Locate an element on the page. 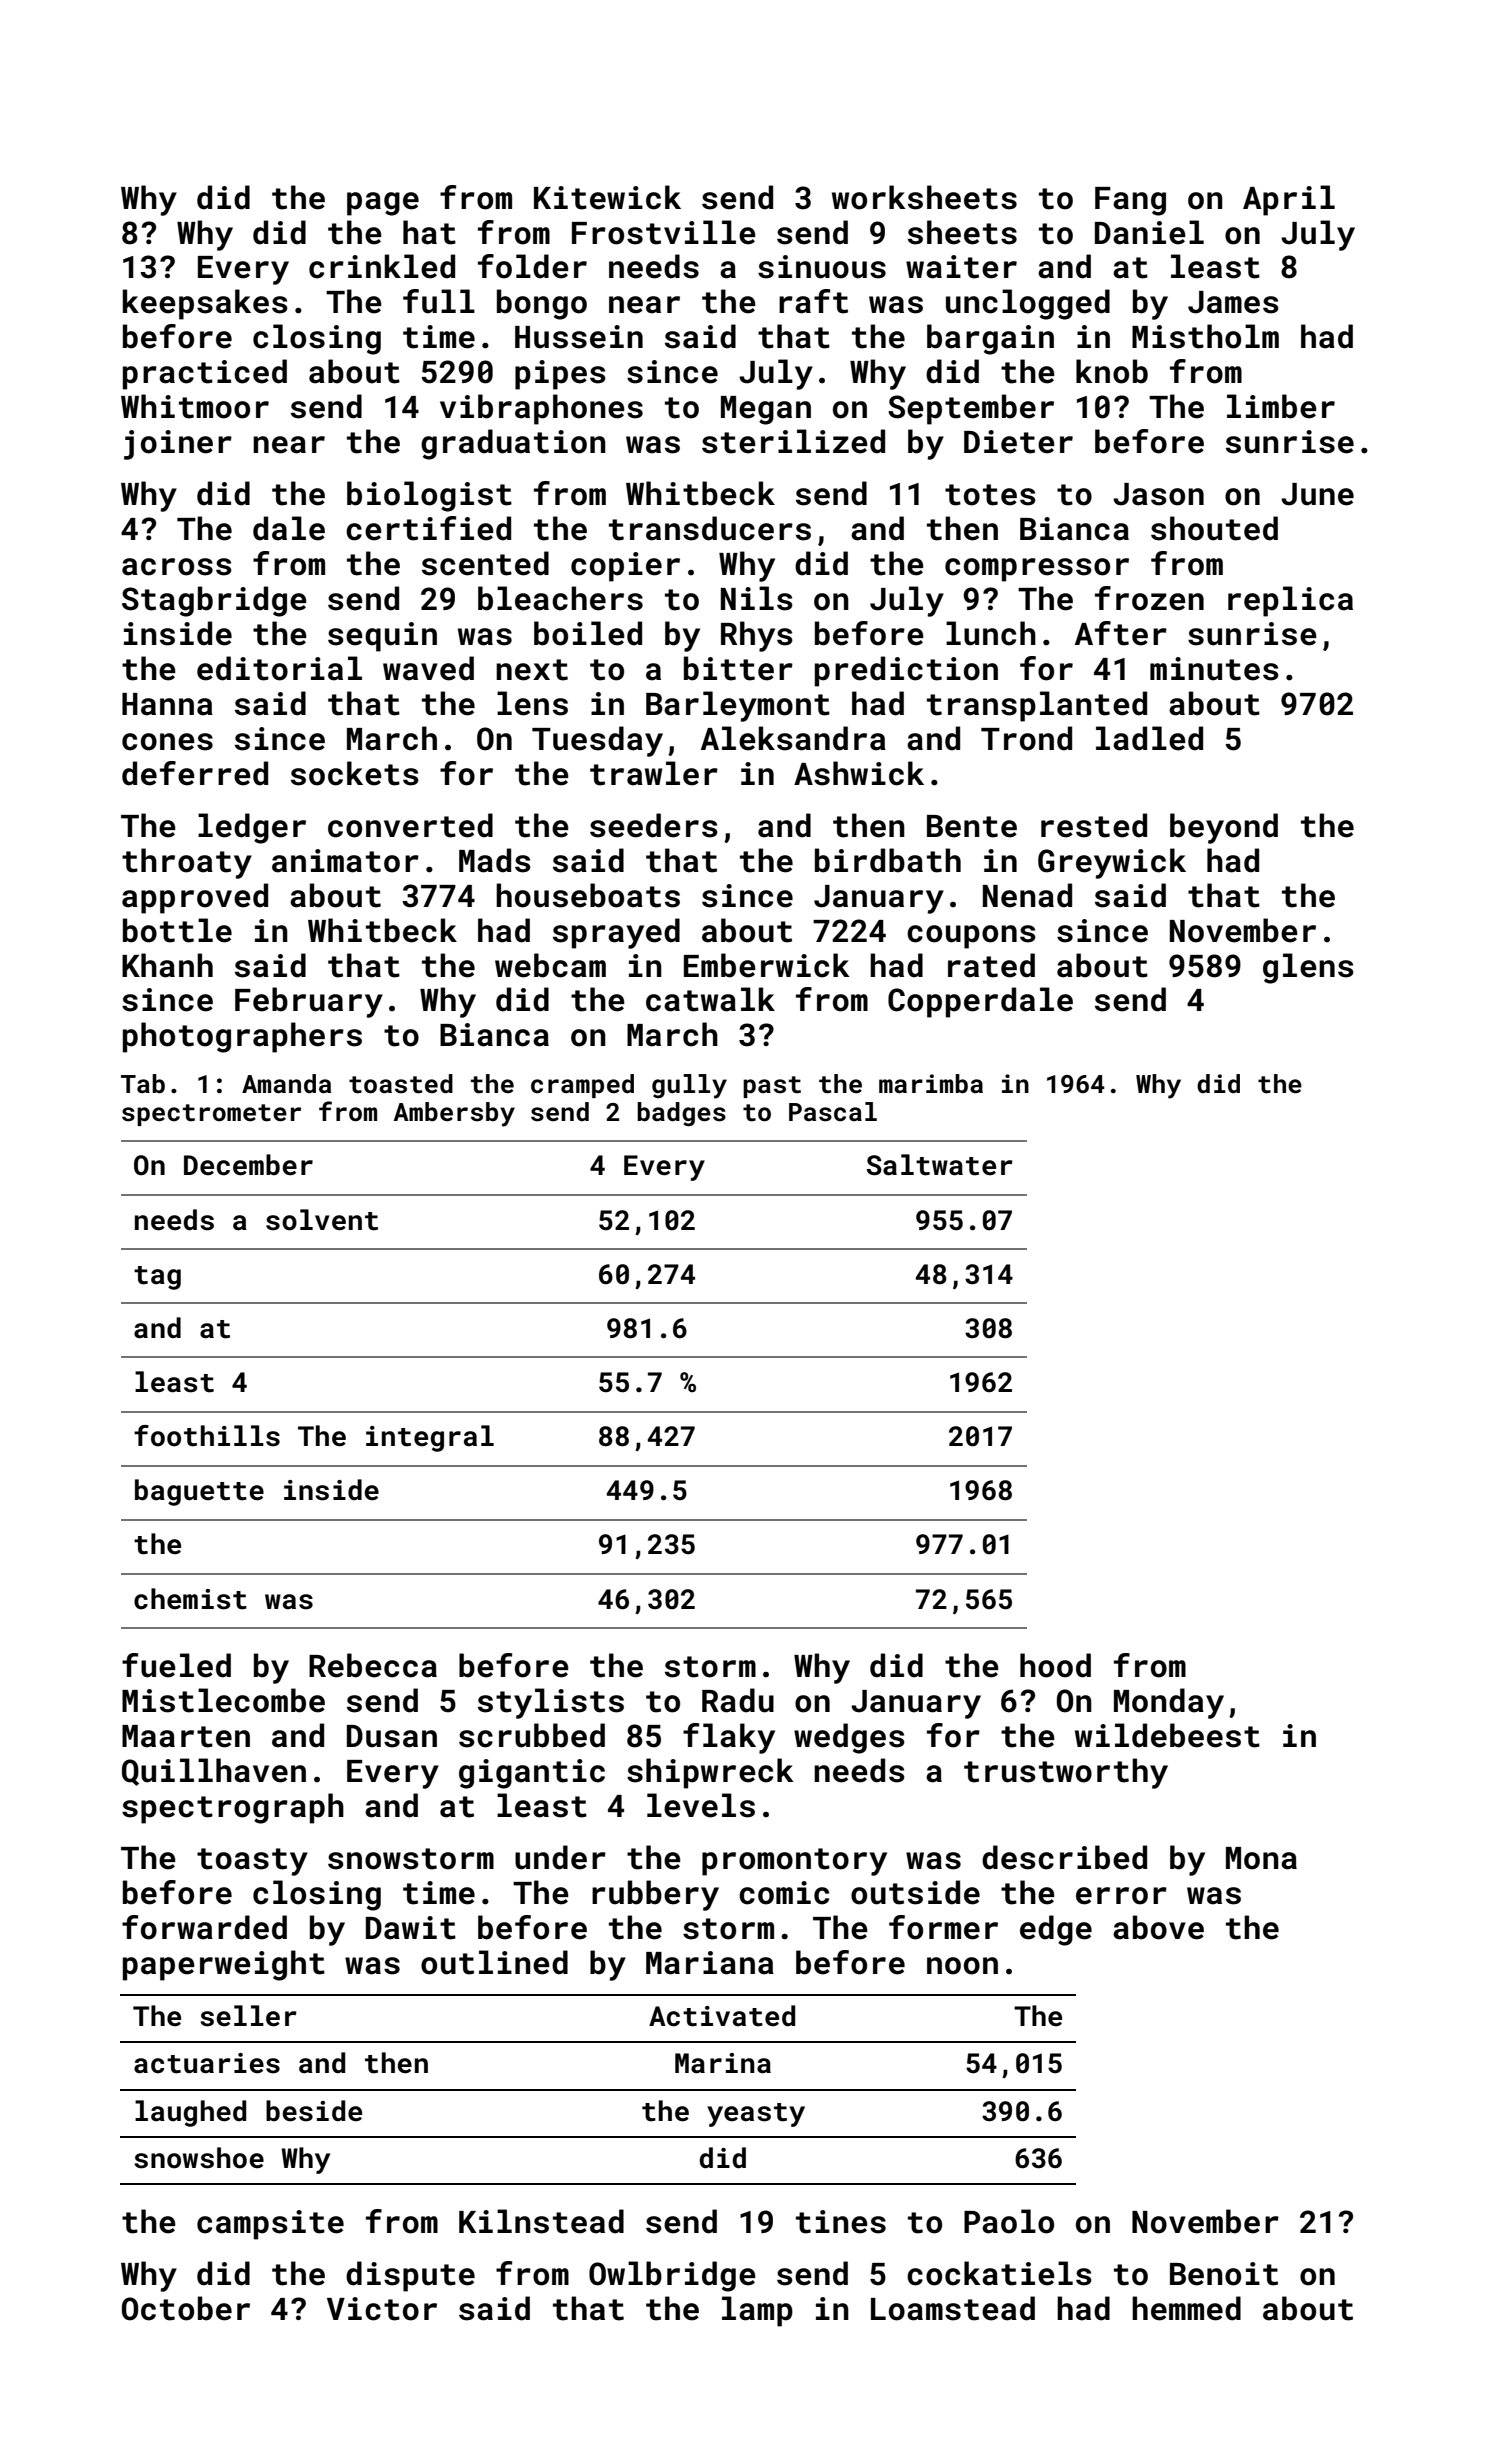  Kitewick is located at coordinates (607, 197).
